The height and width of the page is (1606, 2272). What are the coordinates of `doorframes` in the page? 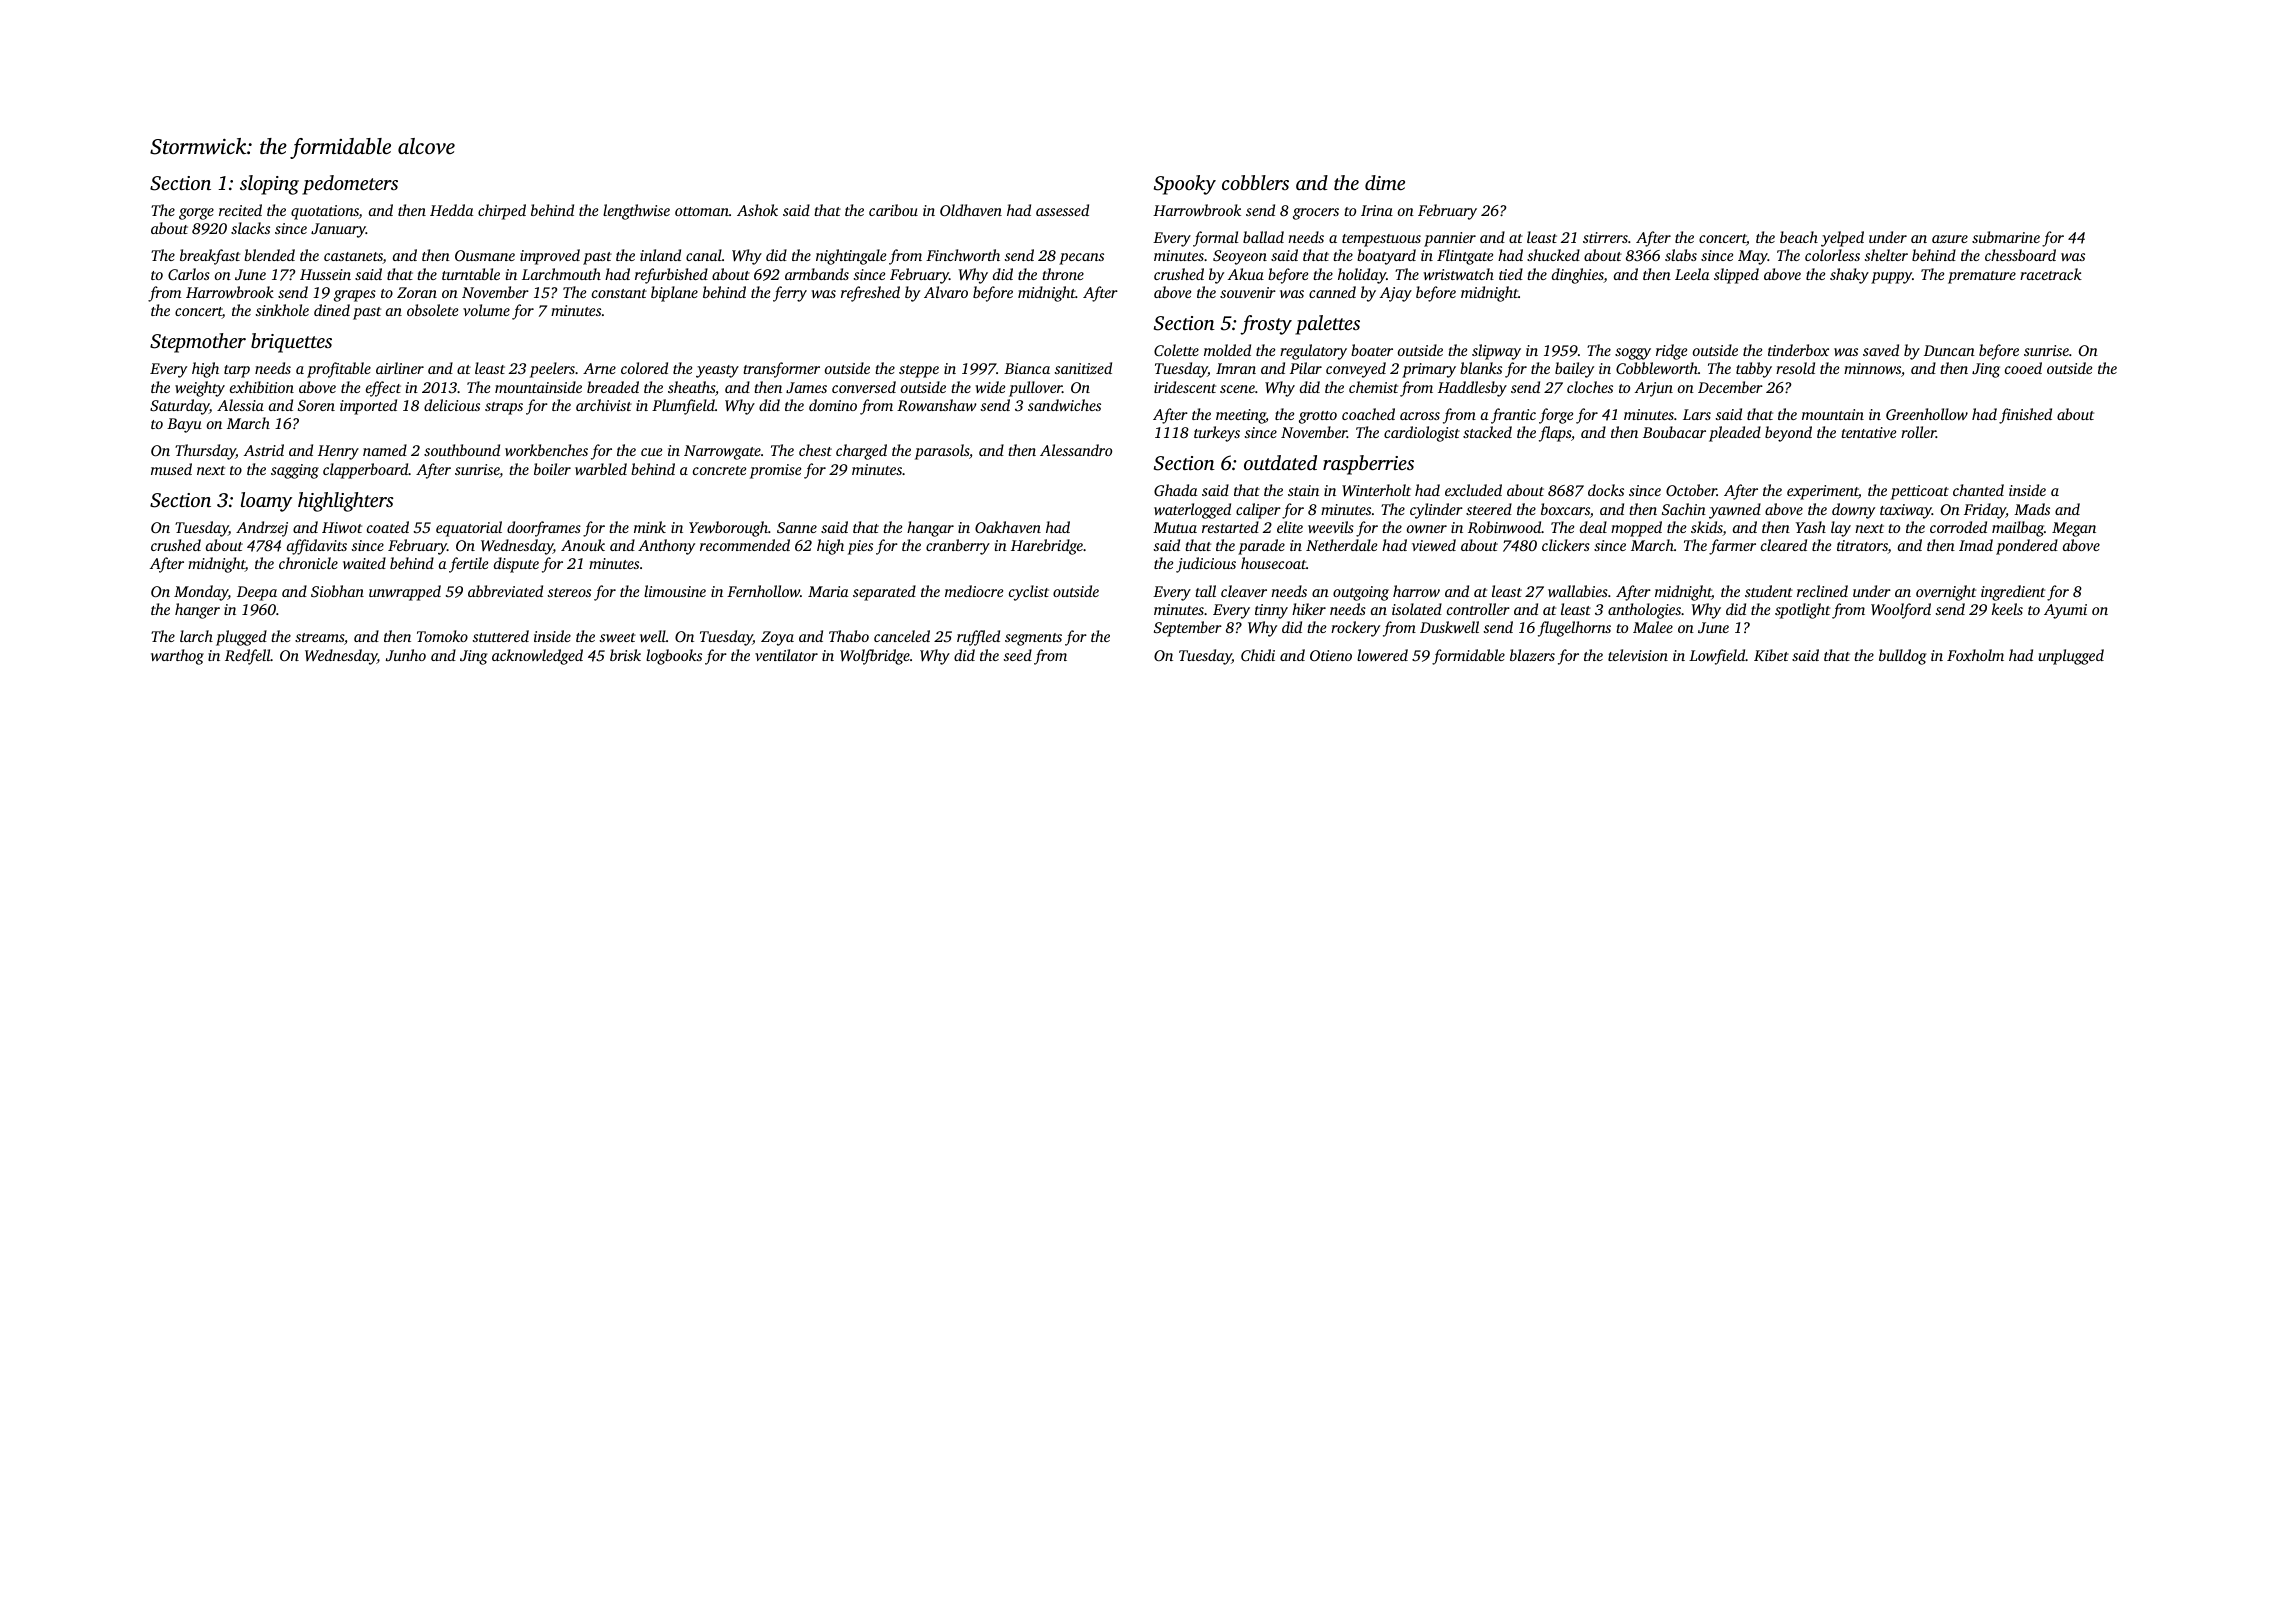 It's located at (544, 529).
